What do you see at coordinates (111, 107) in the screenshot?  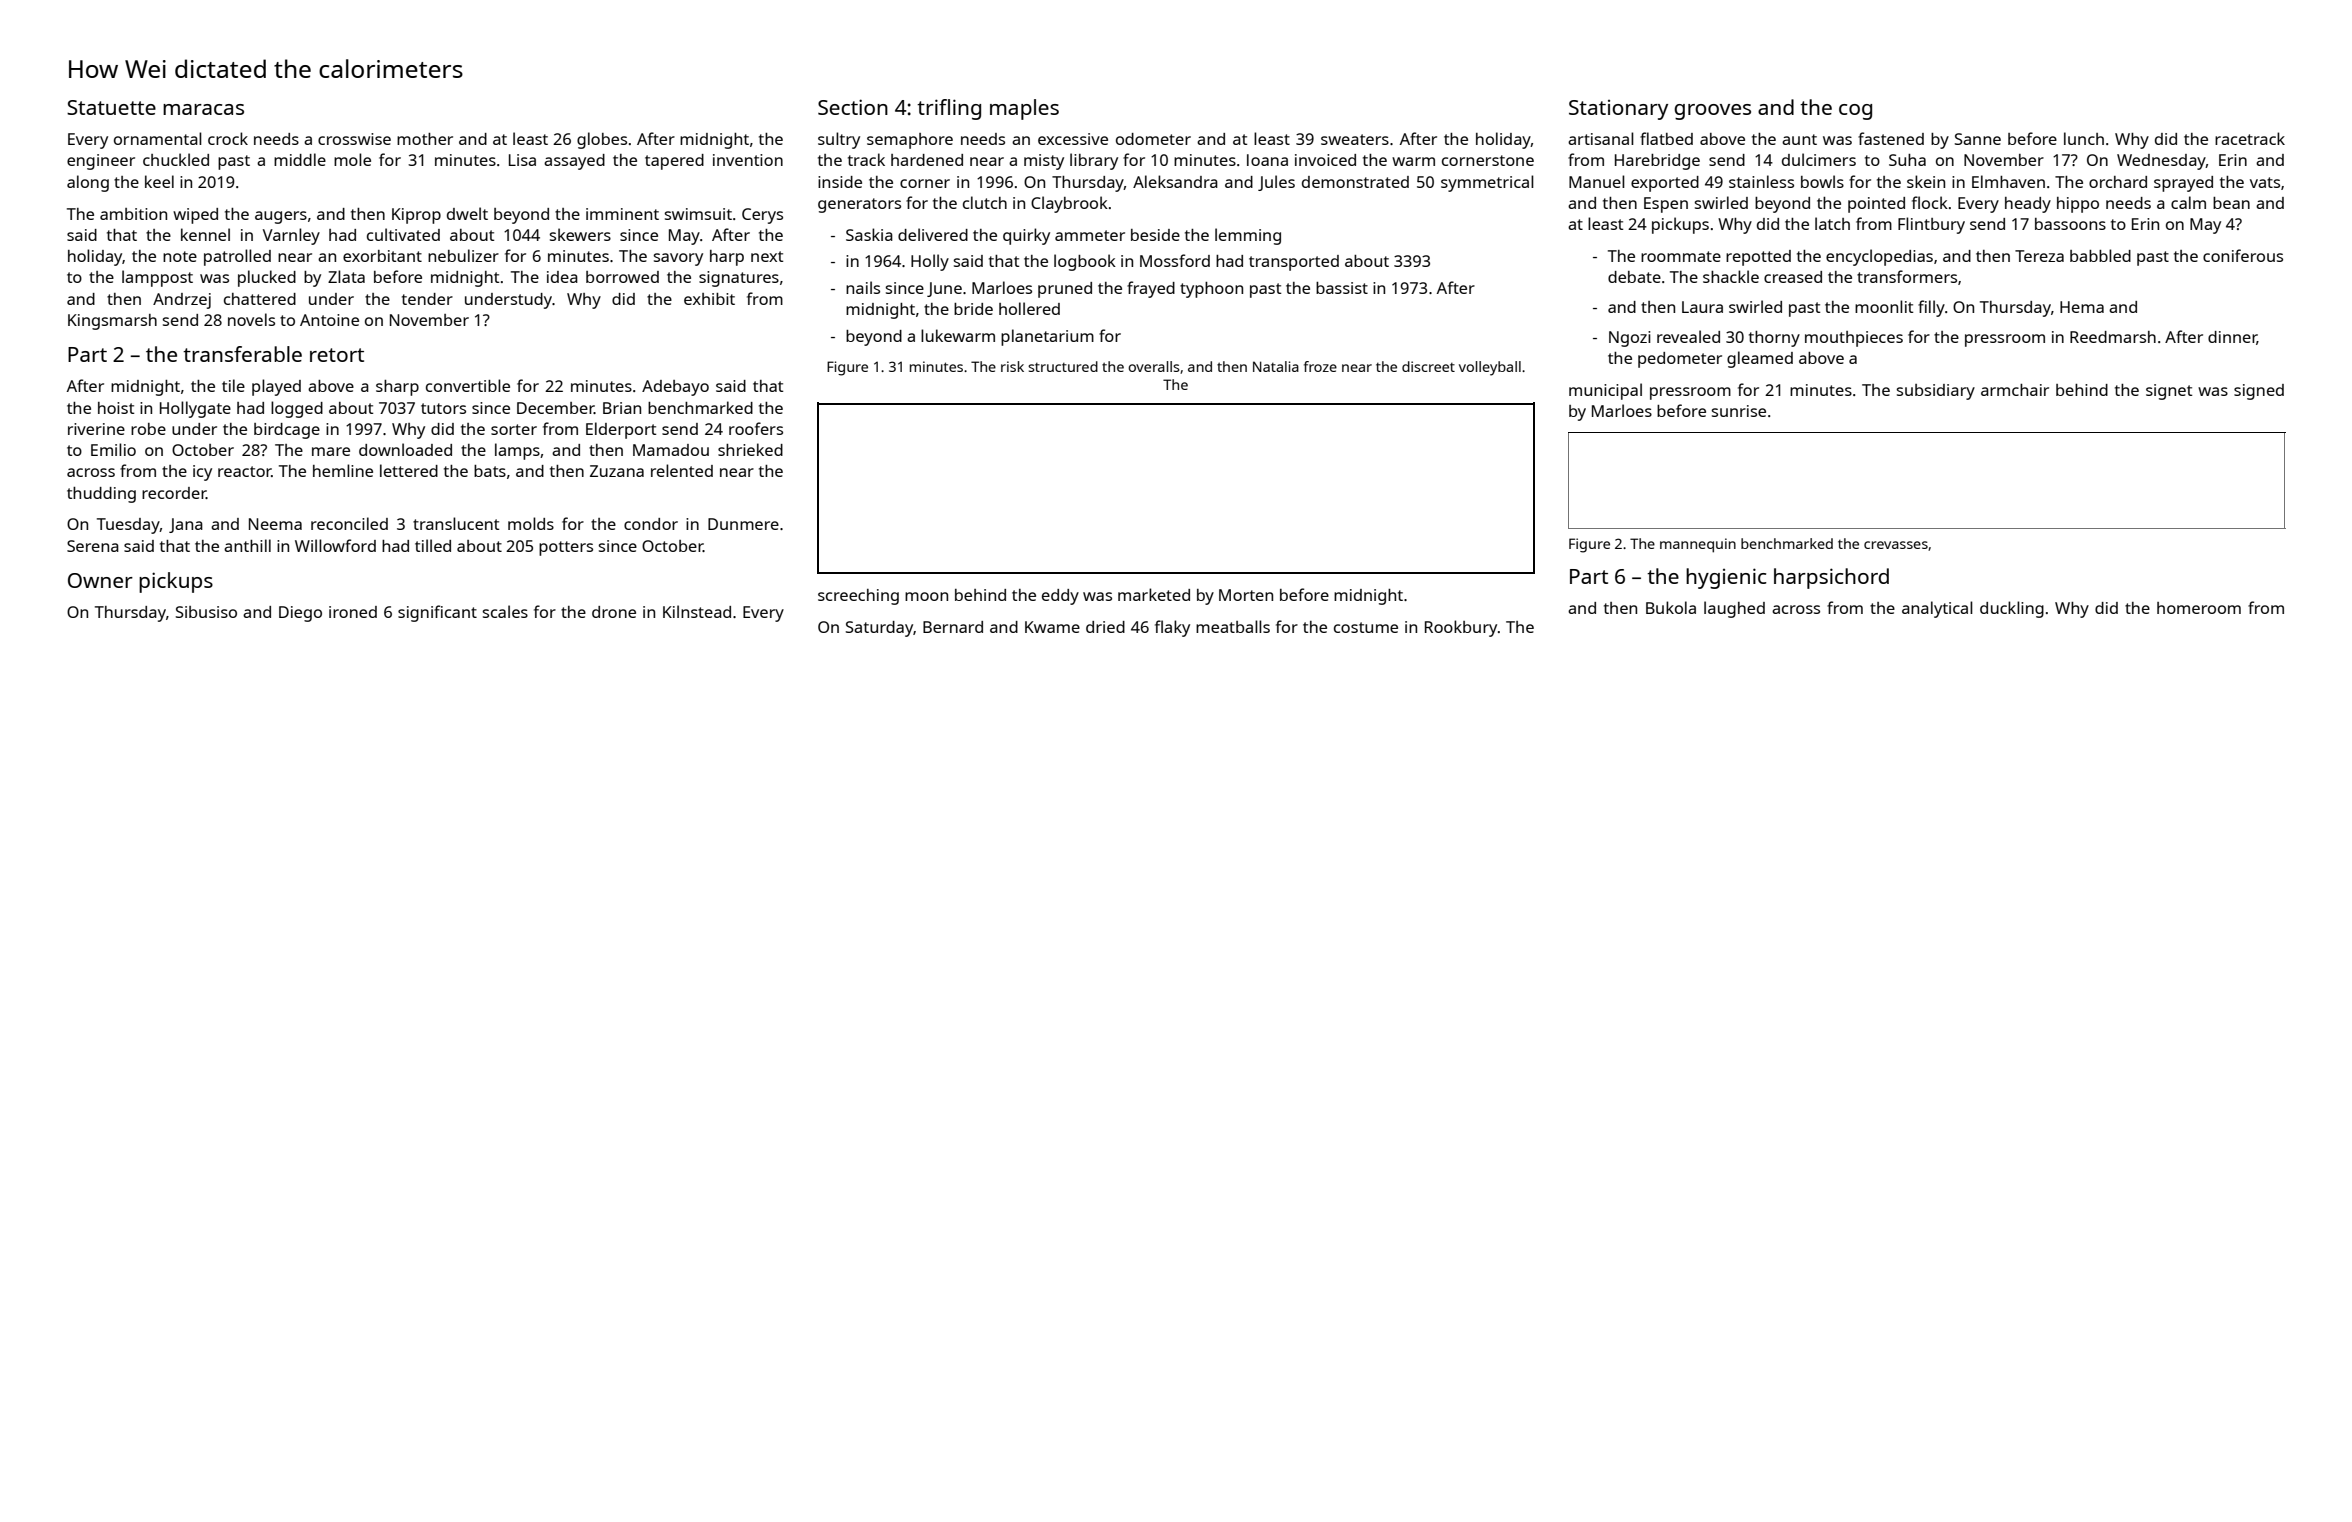 I see `Statuette` at bounding box center [111, 107].
